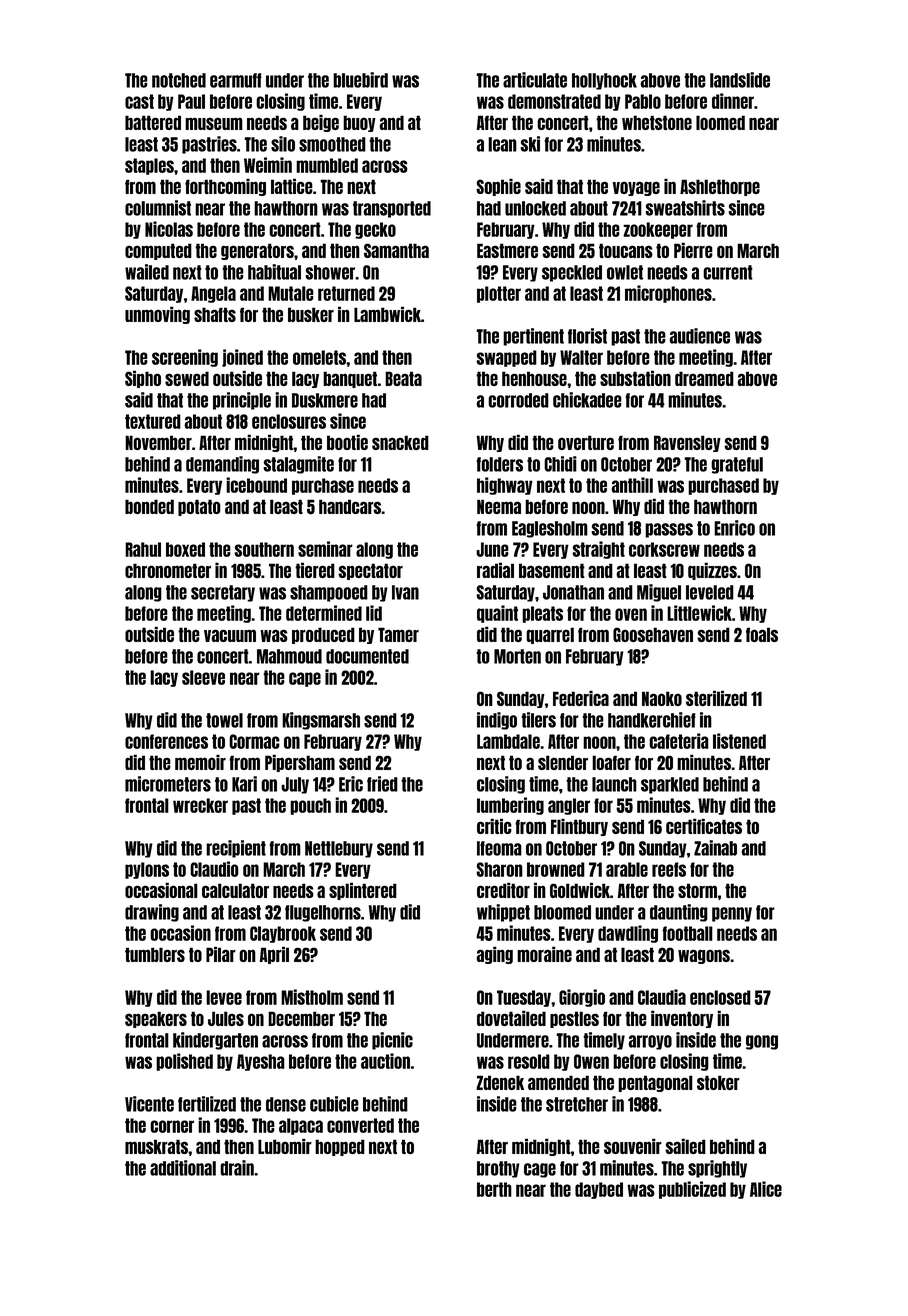  What do you see at coordinates (236, 80) in the page?
I see `earmuff` at bounding box center [236, 80].
